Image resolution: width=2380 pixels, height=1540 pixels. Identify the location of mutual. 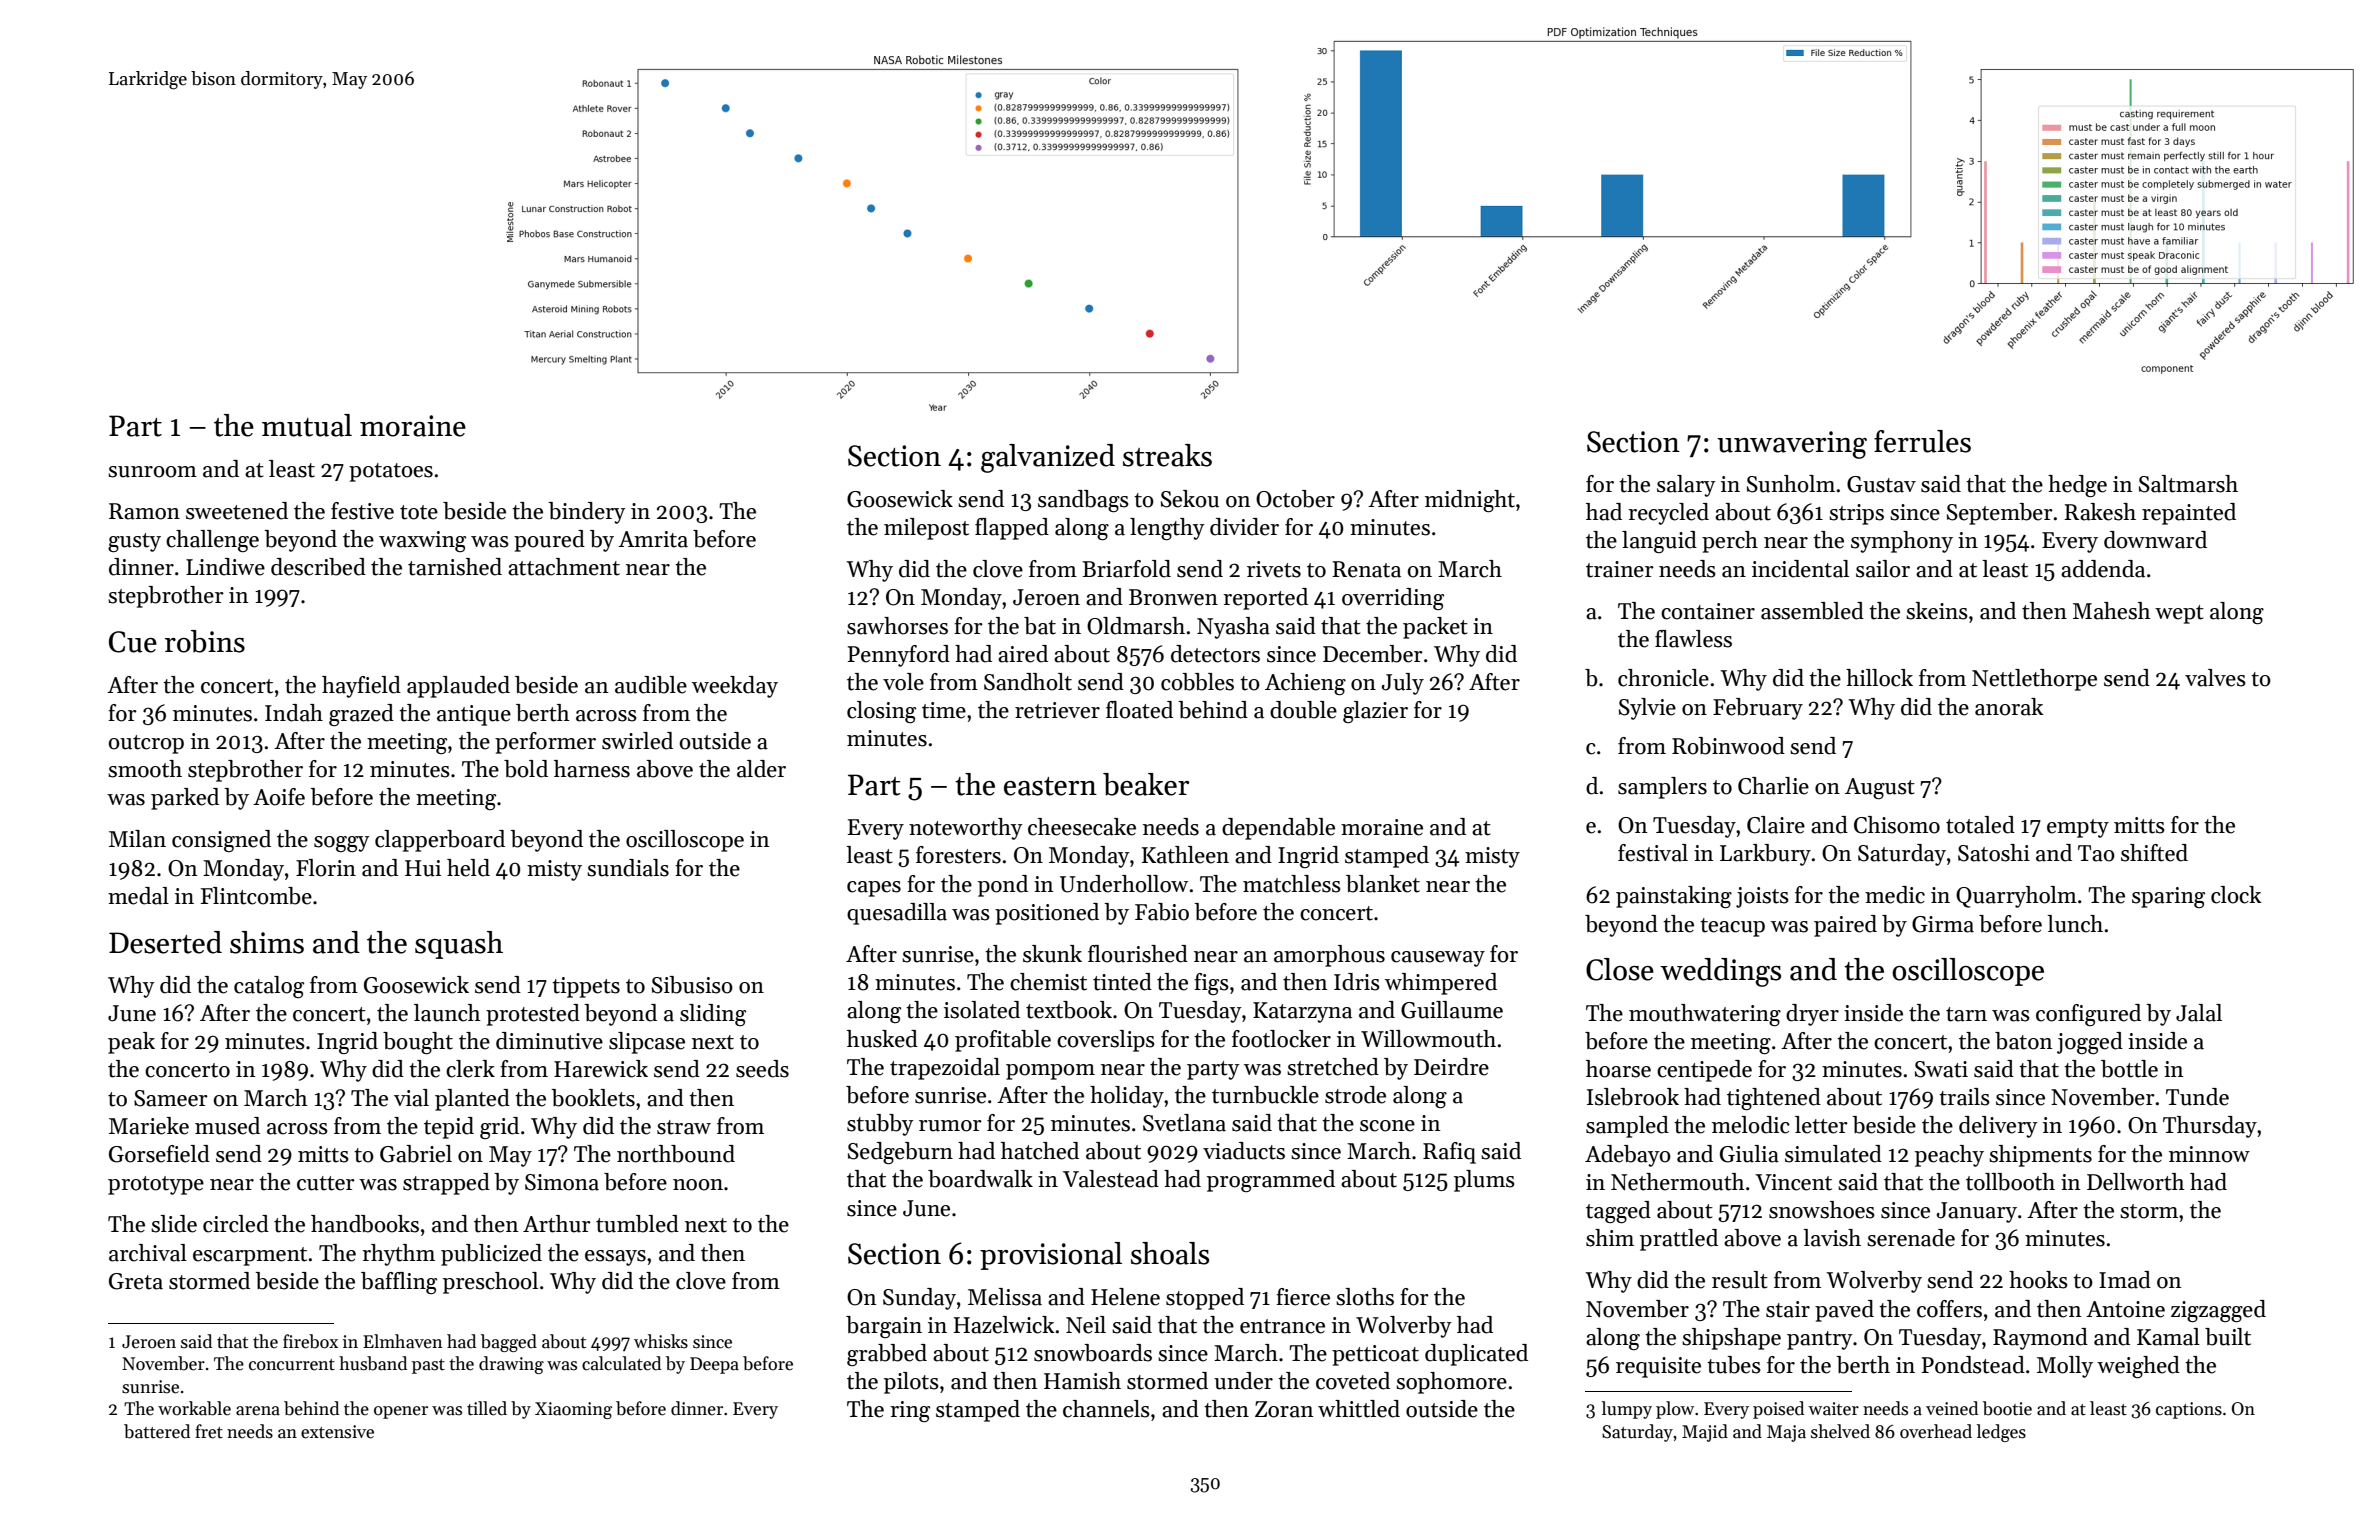
(307, 425).
